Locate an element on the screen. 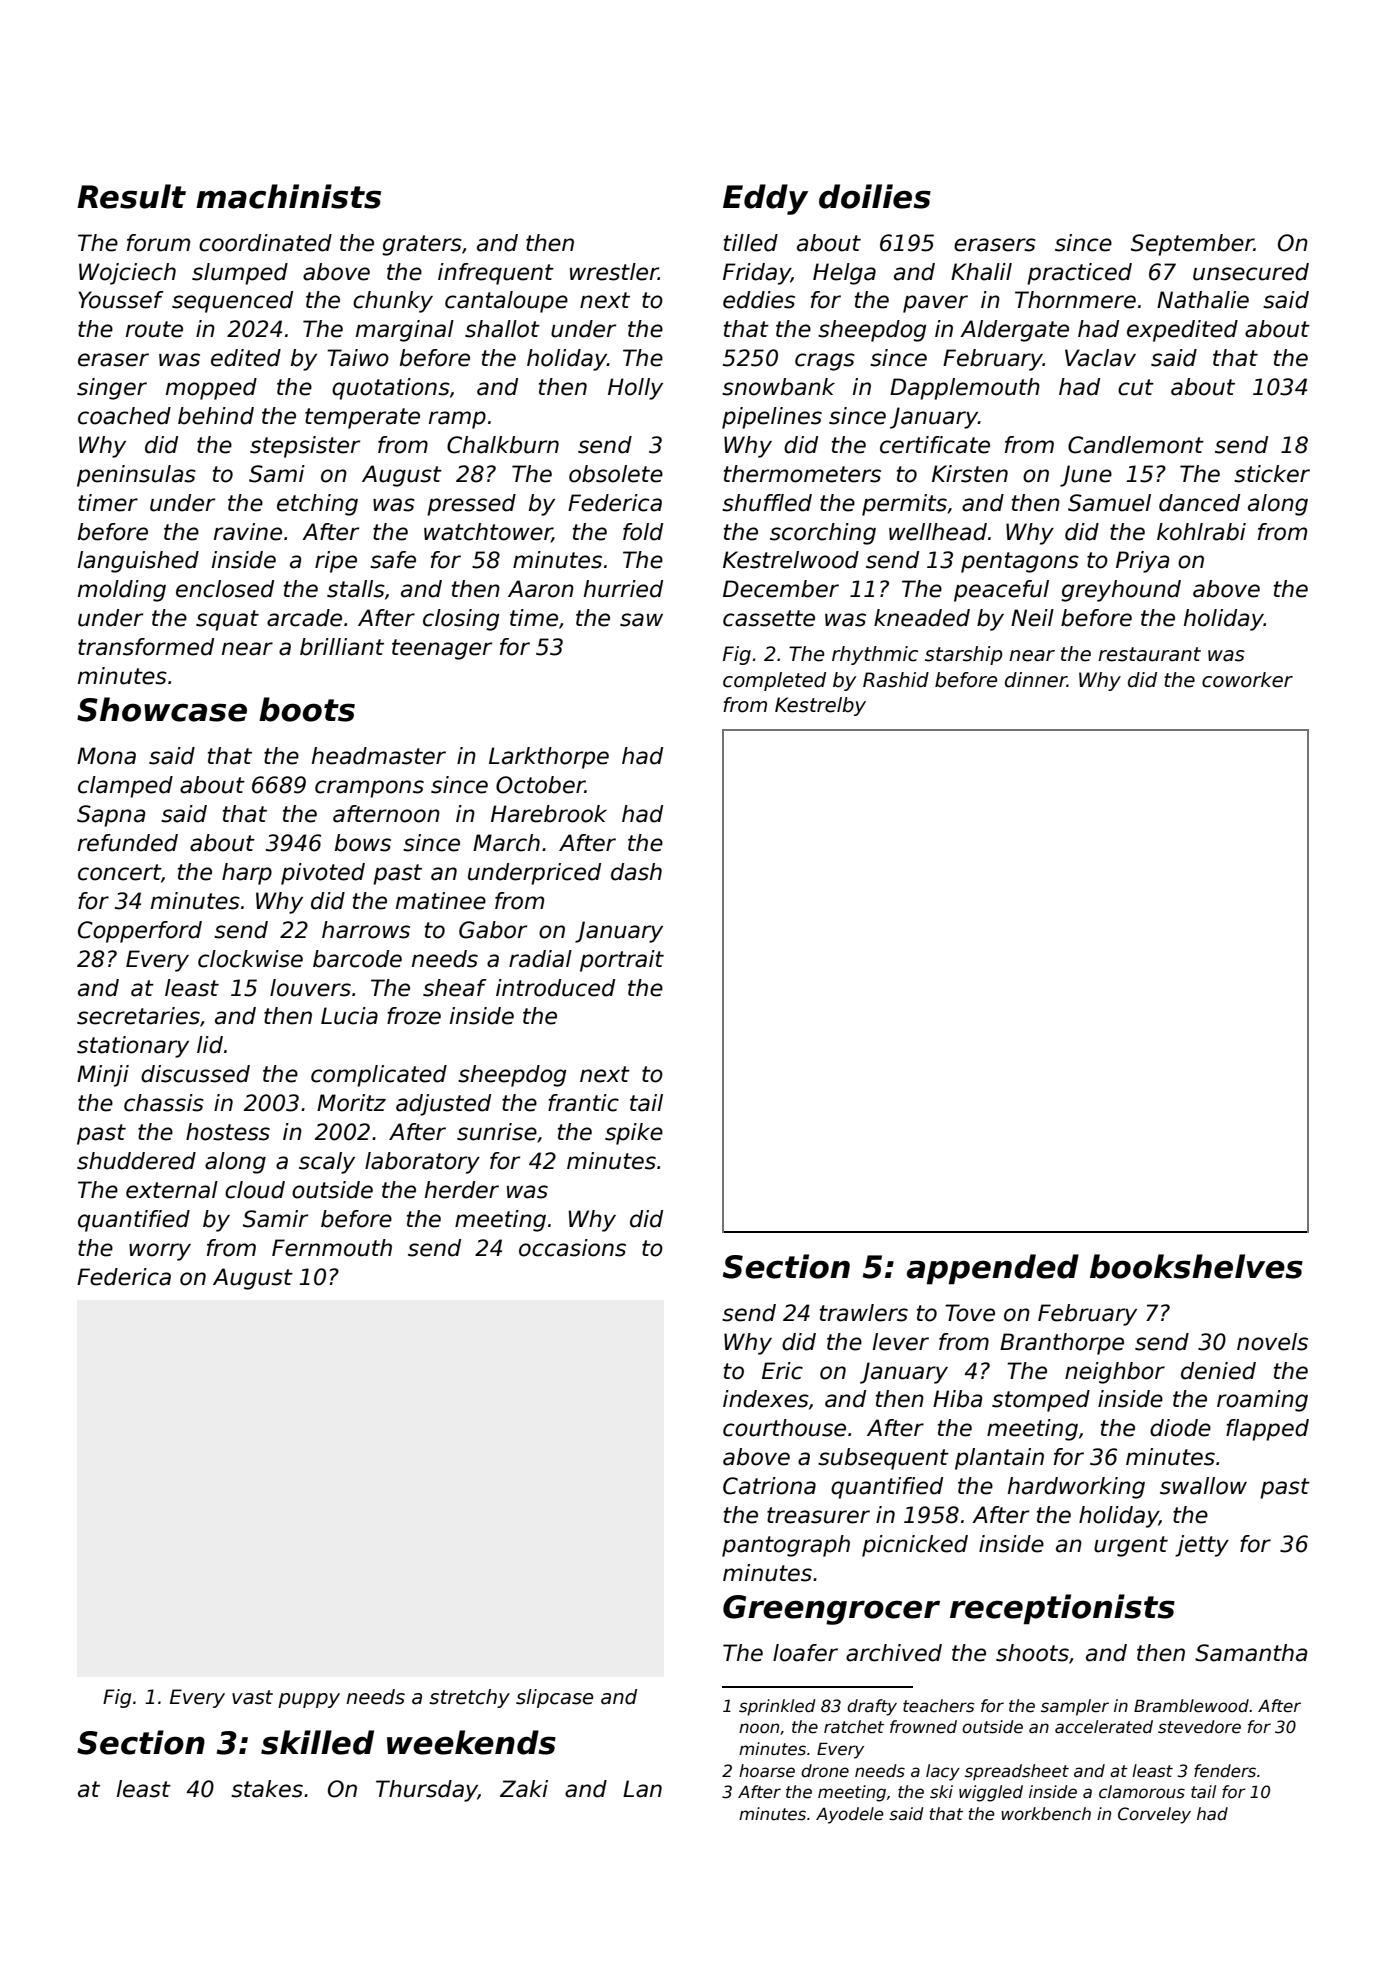  arcade is located at coordinates (304, 618).
